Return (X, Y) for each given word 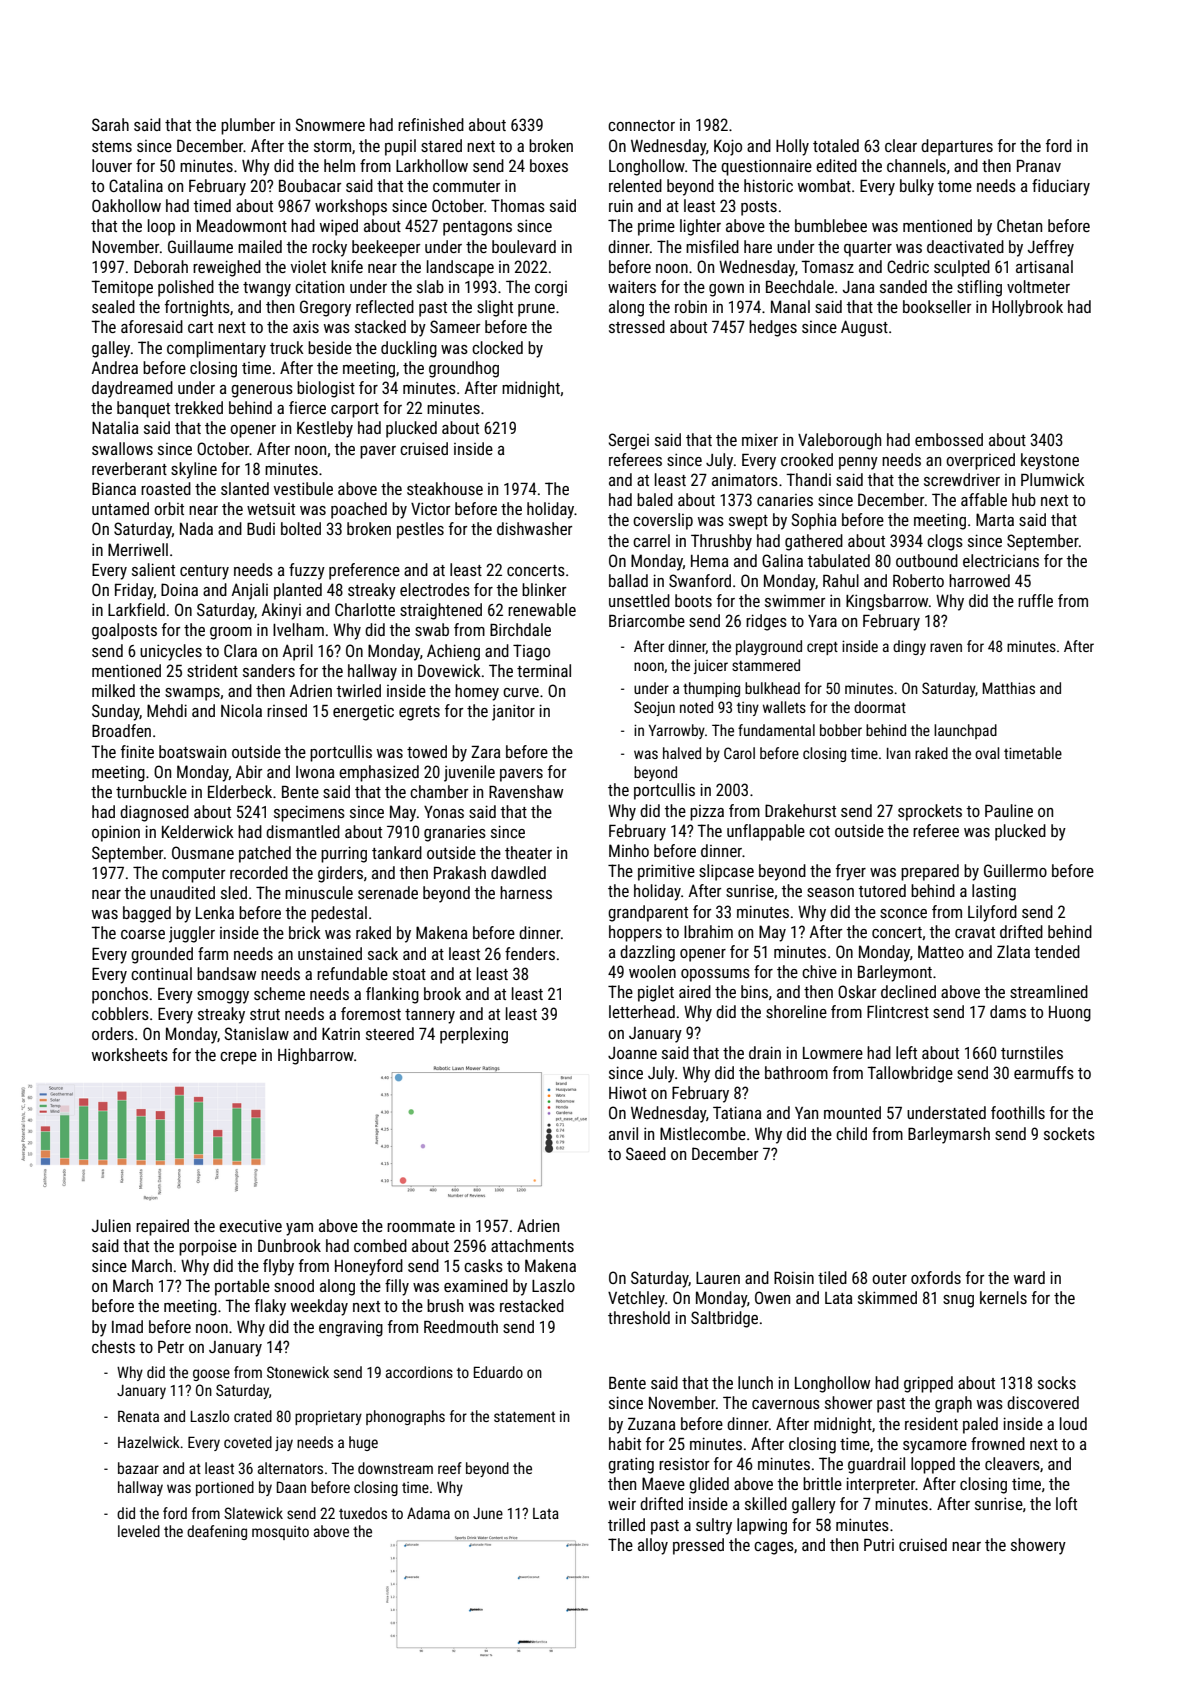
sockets (1069, 1133)
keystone (1050, 461)
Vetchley (636, 1299)
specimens (309, 813)
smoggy (223, 997)
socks (1057, 1382)
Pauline (1009, 810)
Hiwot (628, 1092)
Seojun (654, 708)
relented (635, 185)
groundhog (464, 369)
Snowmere (330, 124)
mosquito (280, 1533)
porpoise (208, 1247)
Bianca (114, 488)
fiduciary (1061, 187)
